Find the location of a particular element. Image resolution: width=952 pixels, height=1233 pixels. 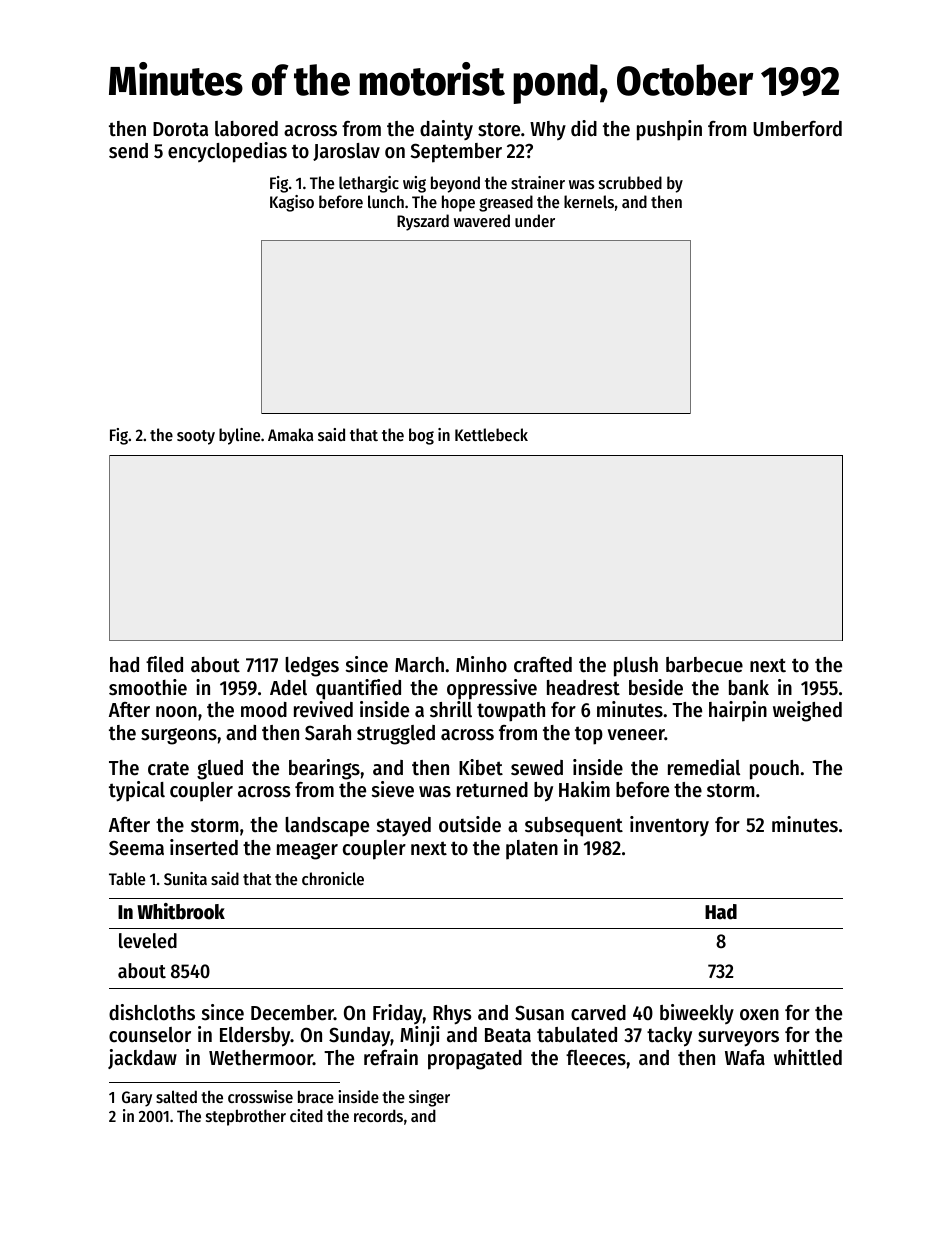

outside is located at coordinates (470, 824).
